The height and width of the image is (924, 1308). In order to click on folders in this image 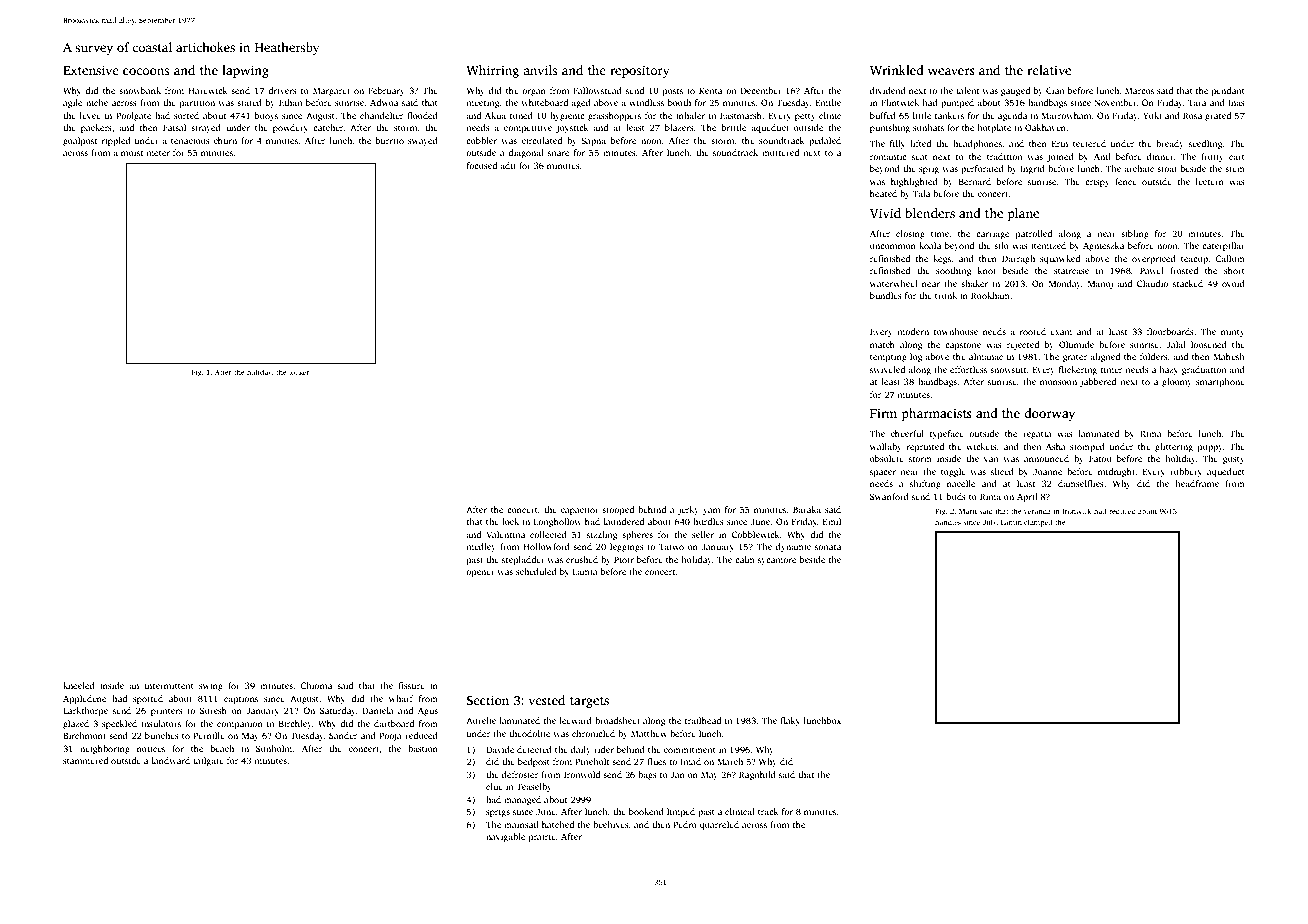, I will do `click(1154, 356)`.
